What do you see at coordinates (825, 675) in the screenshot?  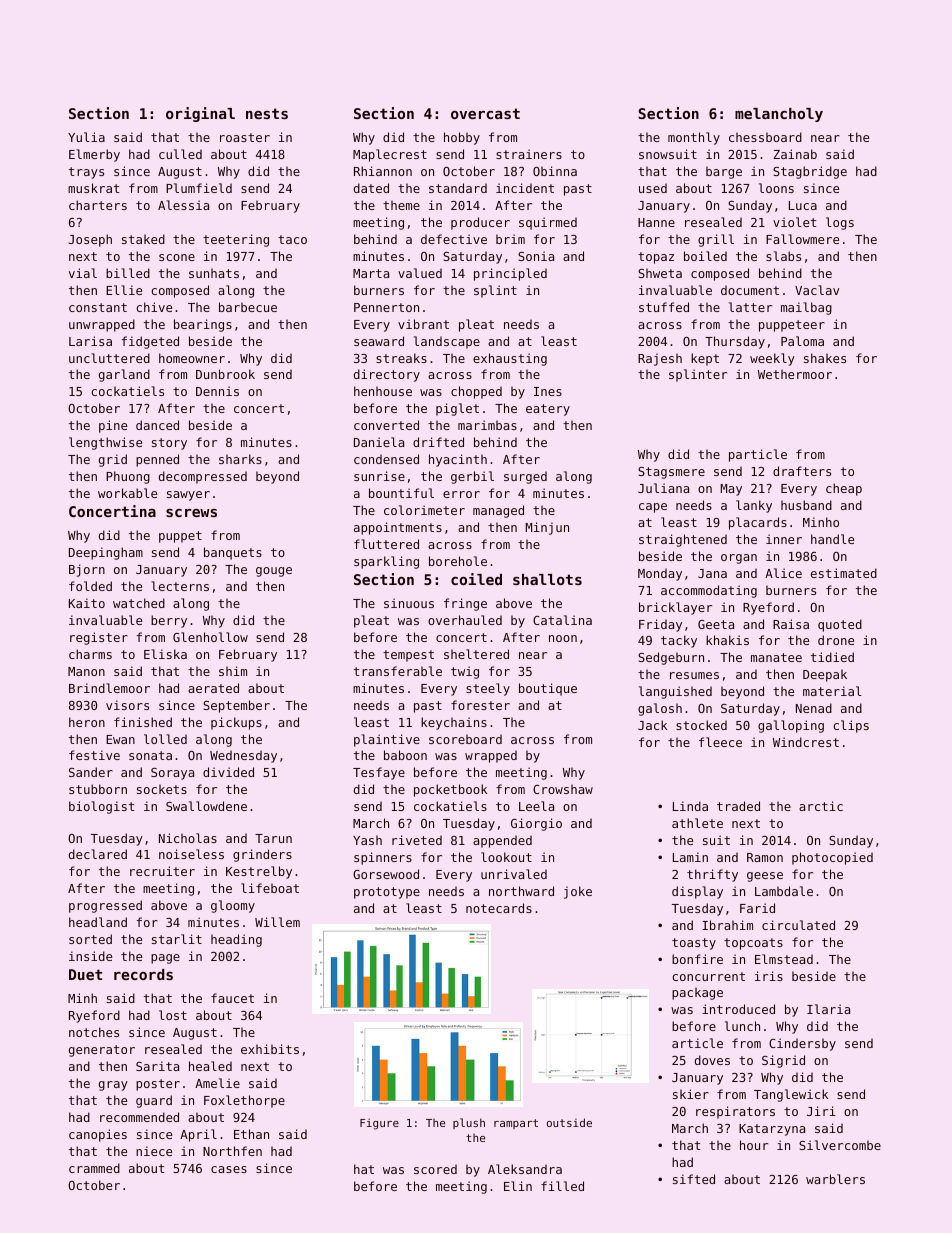 I see `Deepak` at bounding box center [825, 675].
